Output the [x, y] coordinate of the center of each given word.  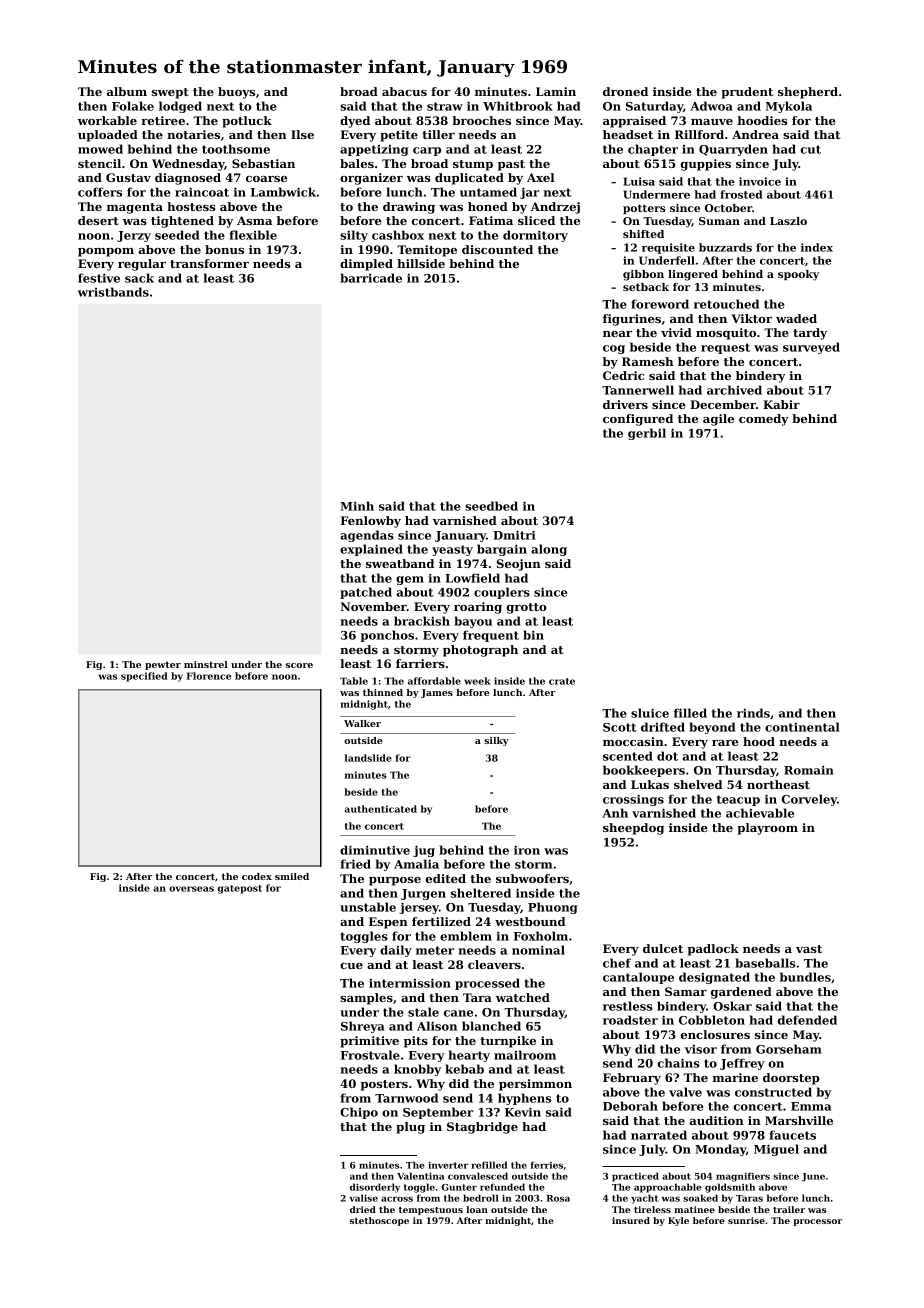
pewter [163, 665]
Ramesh [647, 361]
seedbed [491, 506]
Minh [357, 506]
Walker [362, 723]
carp [427, 151]
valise [363, 1198]
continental [802, 727]
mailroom [525, 1055]
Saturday [654, 107]
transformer [209, 263]
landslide [368, 758]
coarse [266, 179]
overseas [191, 889]
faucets [792, 1135]
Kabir [781, 404]
